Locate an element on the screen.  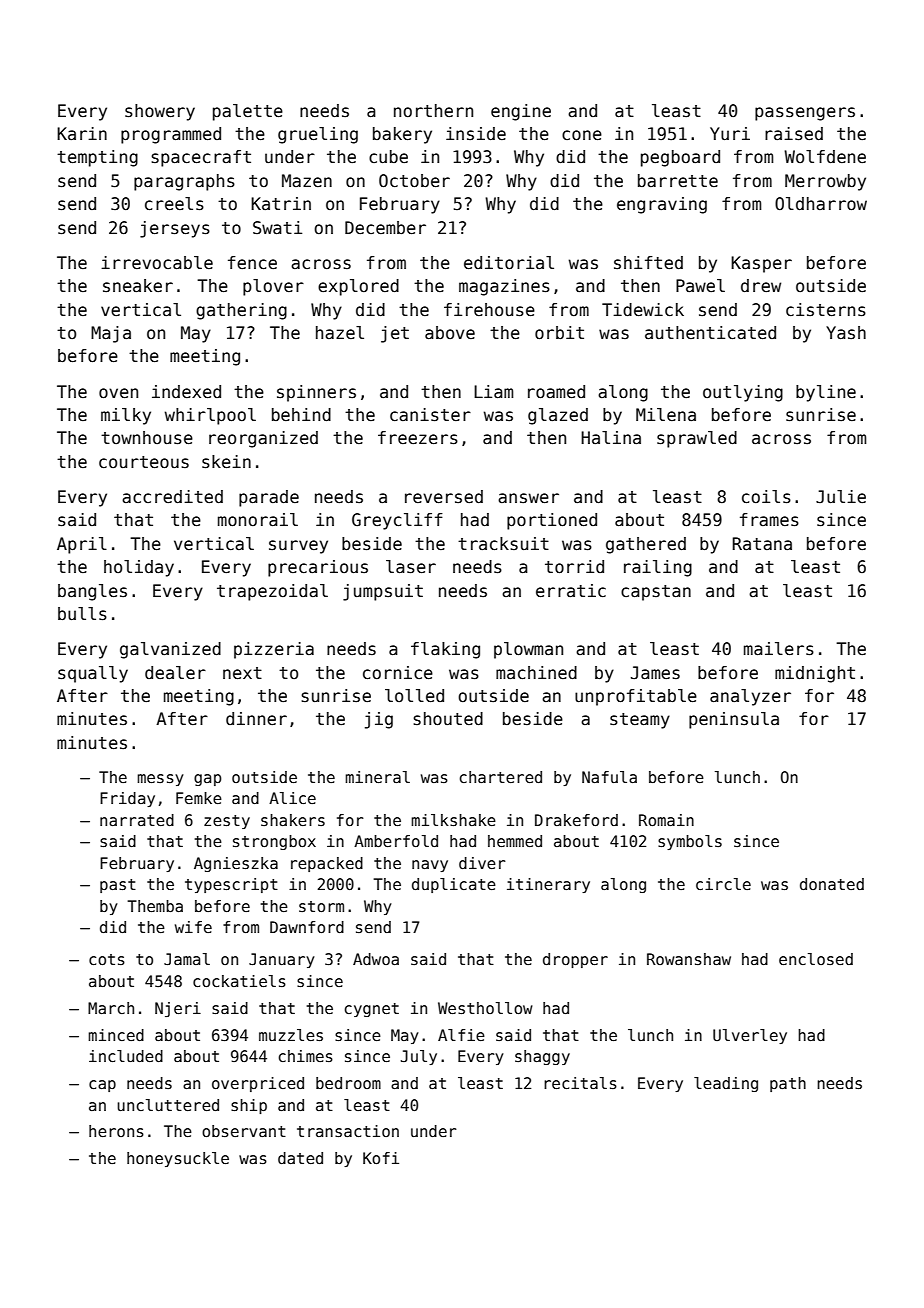
orbit is located at coordinates (559, 333).
